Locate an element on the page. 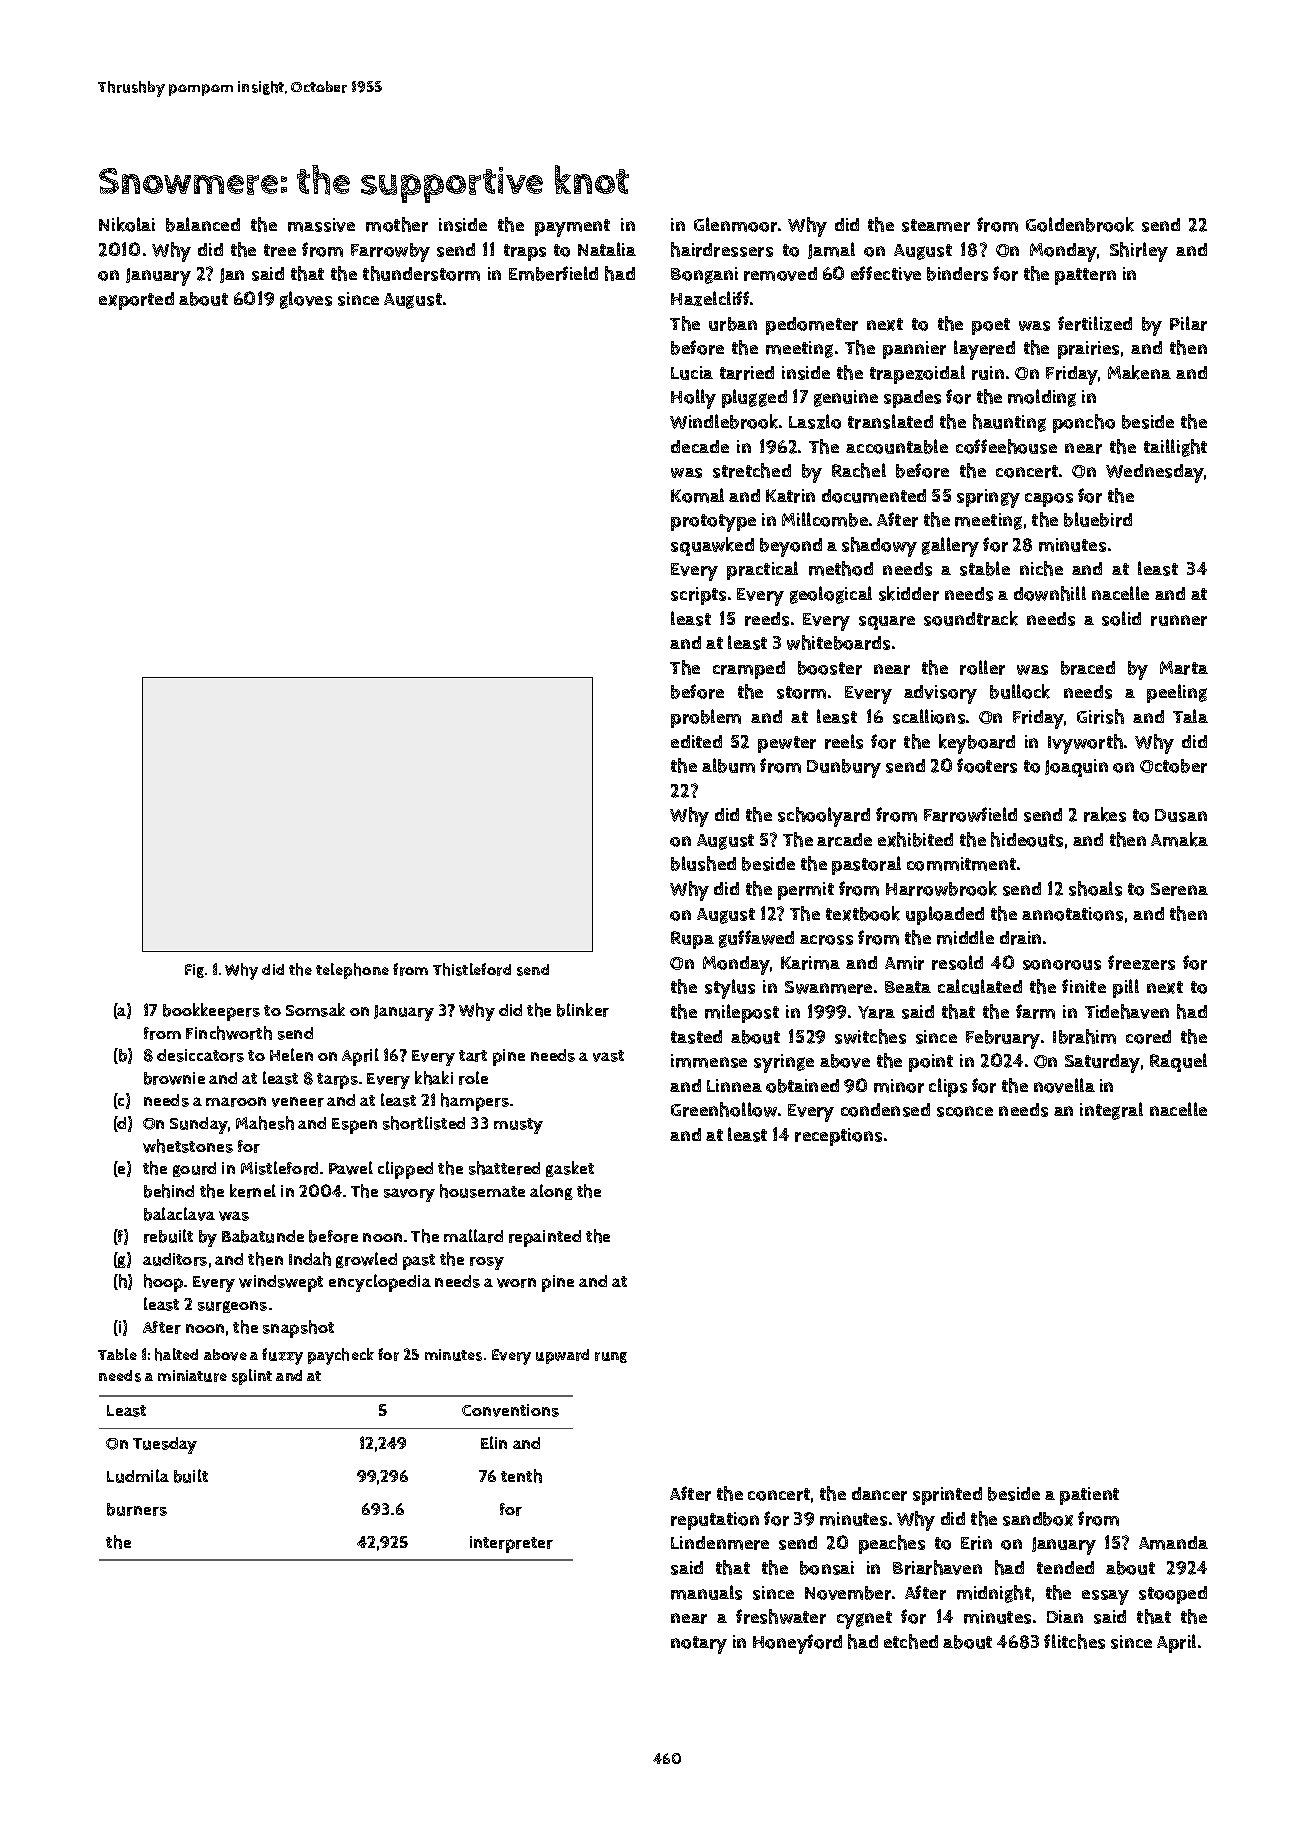 The width and height of the document is (1307, 1848). Tuesday is located at coordinates (165, 1445).
